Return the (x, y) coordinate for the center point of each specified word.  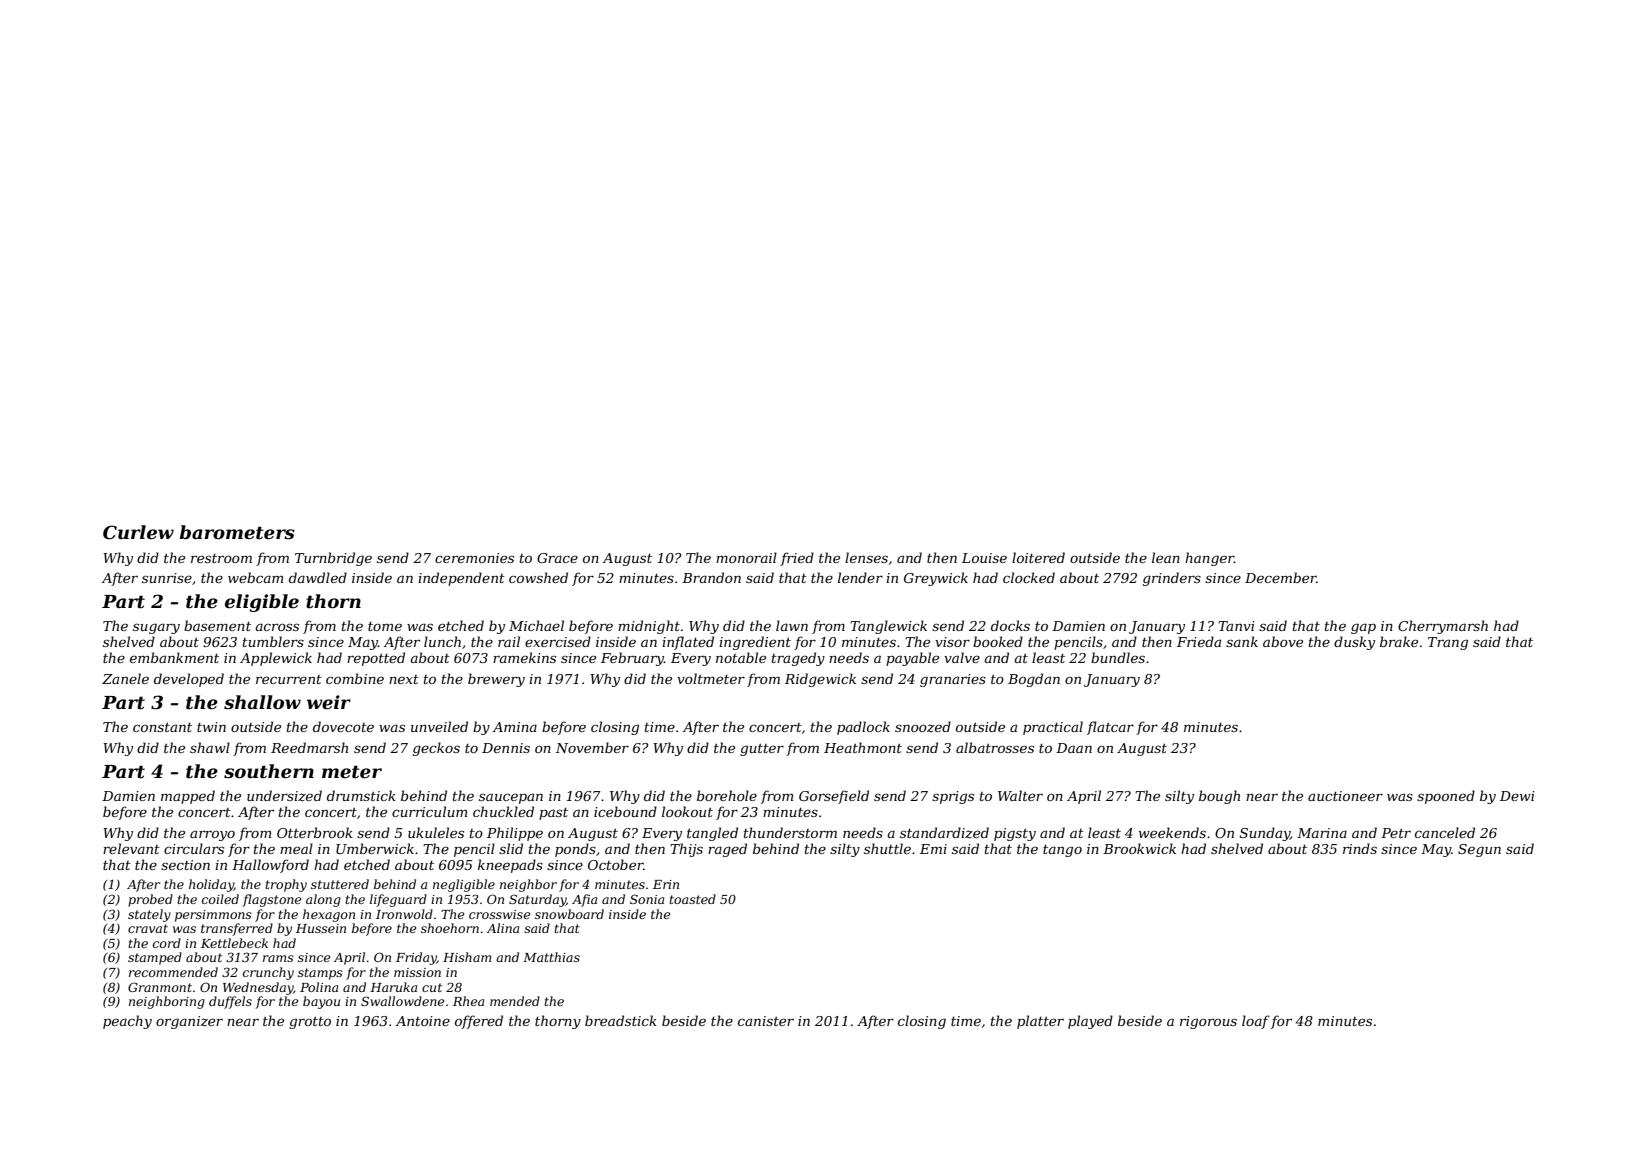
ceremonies (474, 558)
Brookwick (1139, 848)
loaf (1256, 1022)
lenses (866, 557)
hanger (1209, 559)
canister (766, 1021)
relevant (131, 848)
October (615, 864)
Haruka (393, 987)
